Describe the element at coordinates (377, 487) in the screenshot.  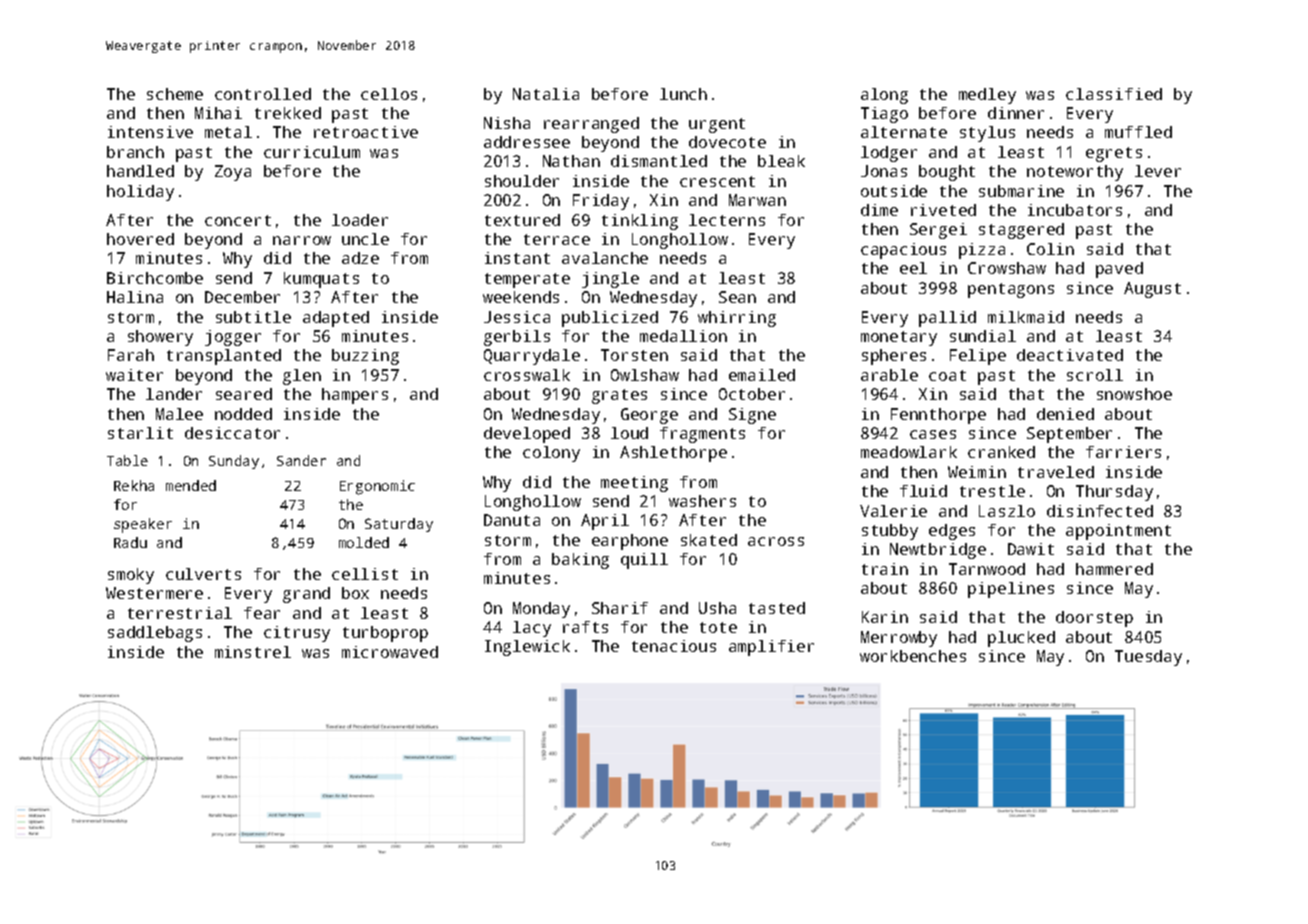
I see `Ergonomic` at that location.
